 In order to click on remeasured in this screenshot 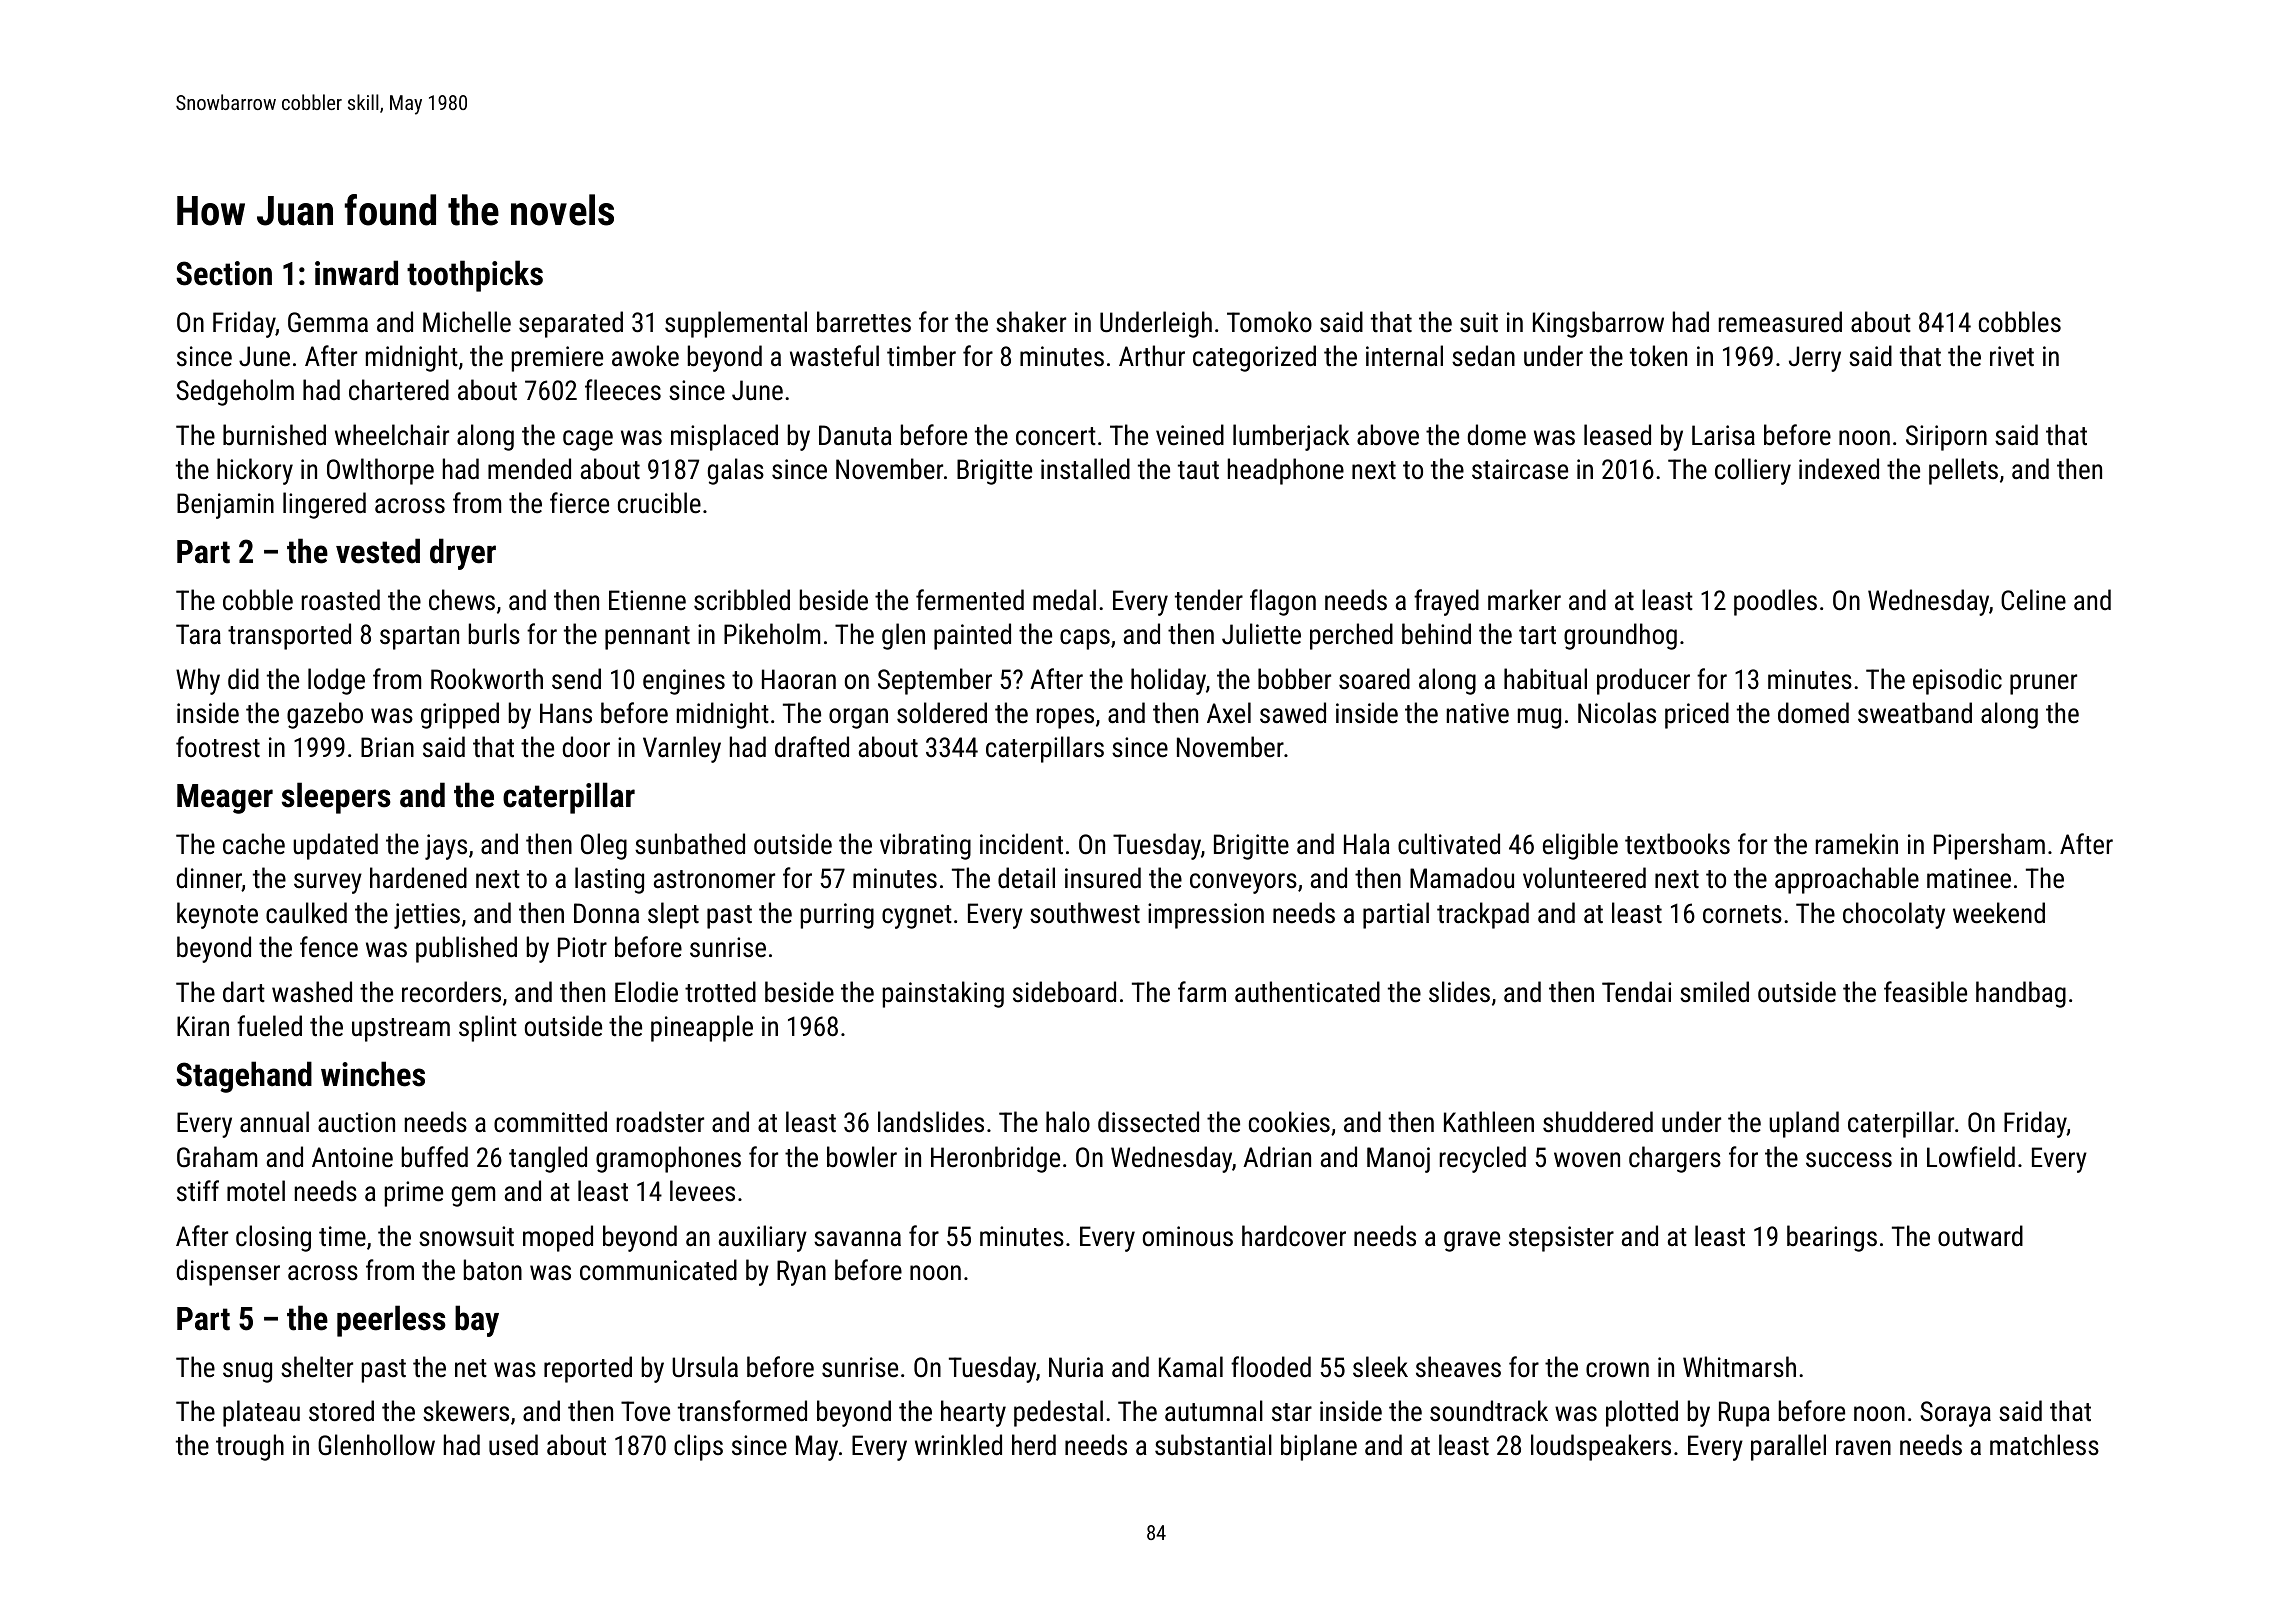, I will do `click(1780, 322)`.
